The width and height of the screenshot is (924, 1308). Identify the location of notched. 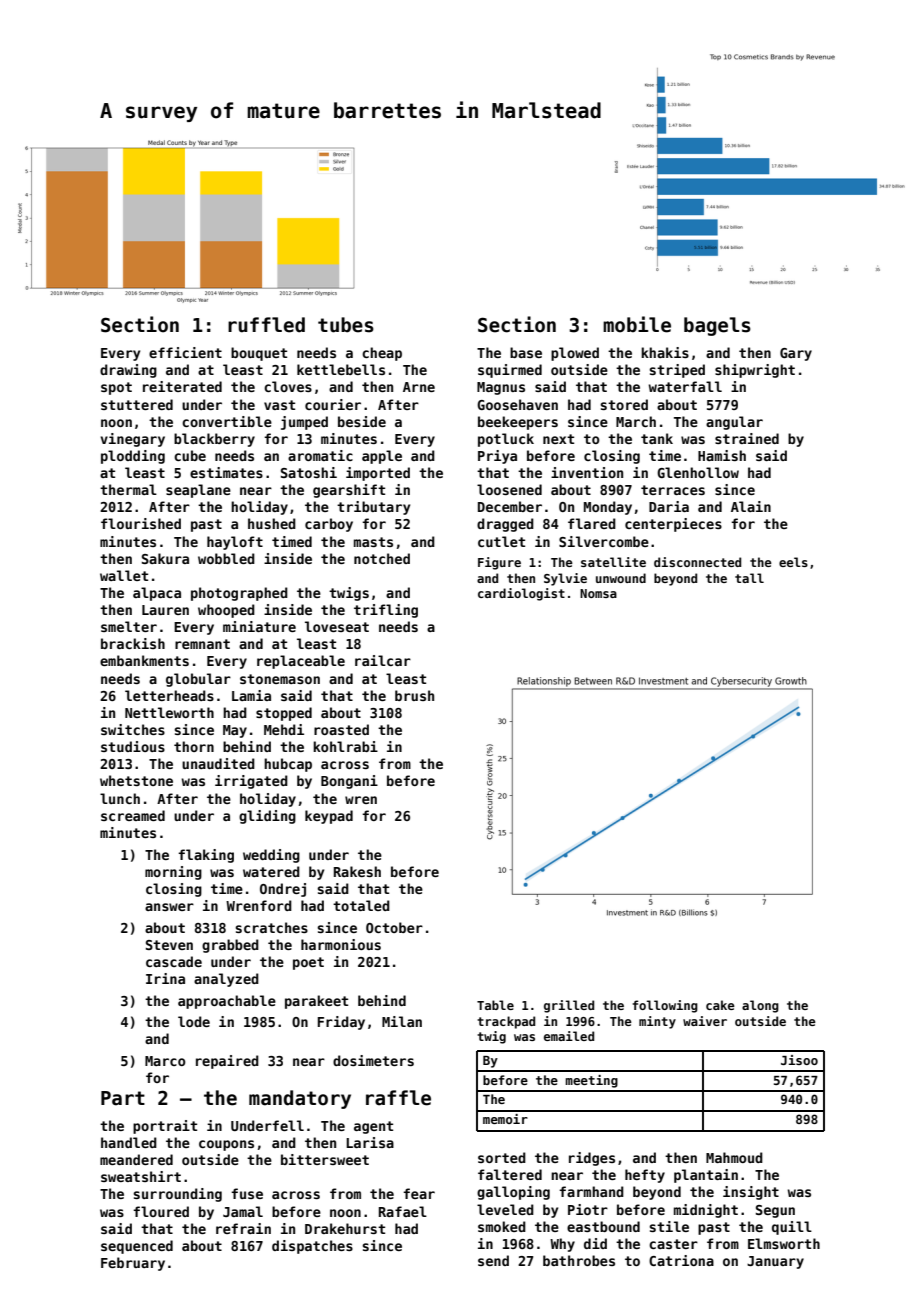
(382, 558).
